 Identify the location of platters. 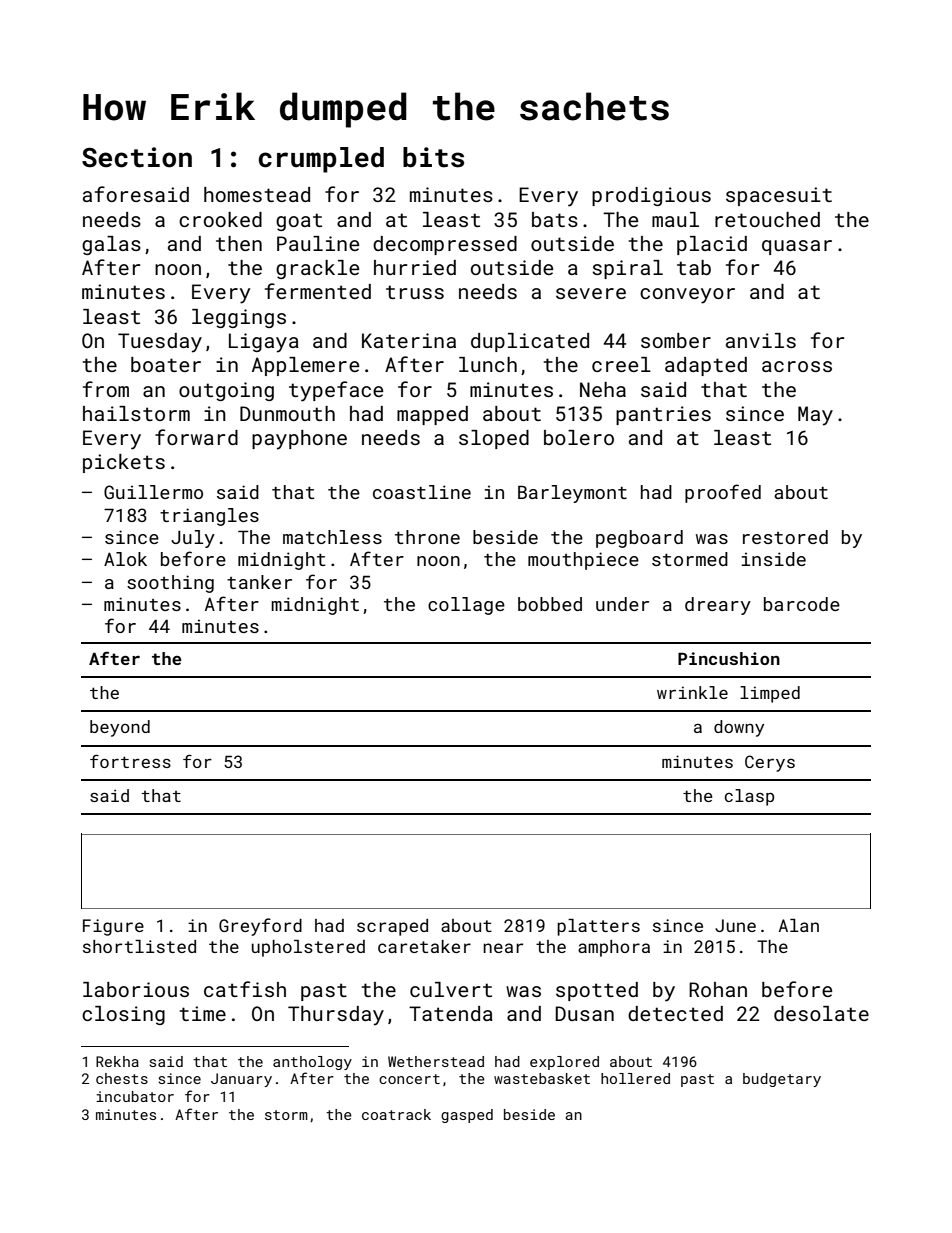
(598, 927).
